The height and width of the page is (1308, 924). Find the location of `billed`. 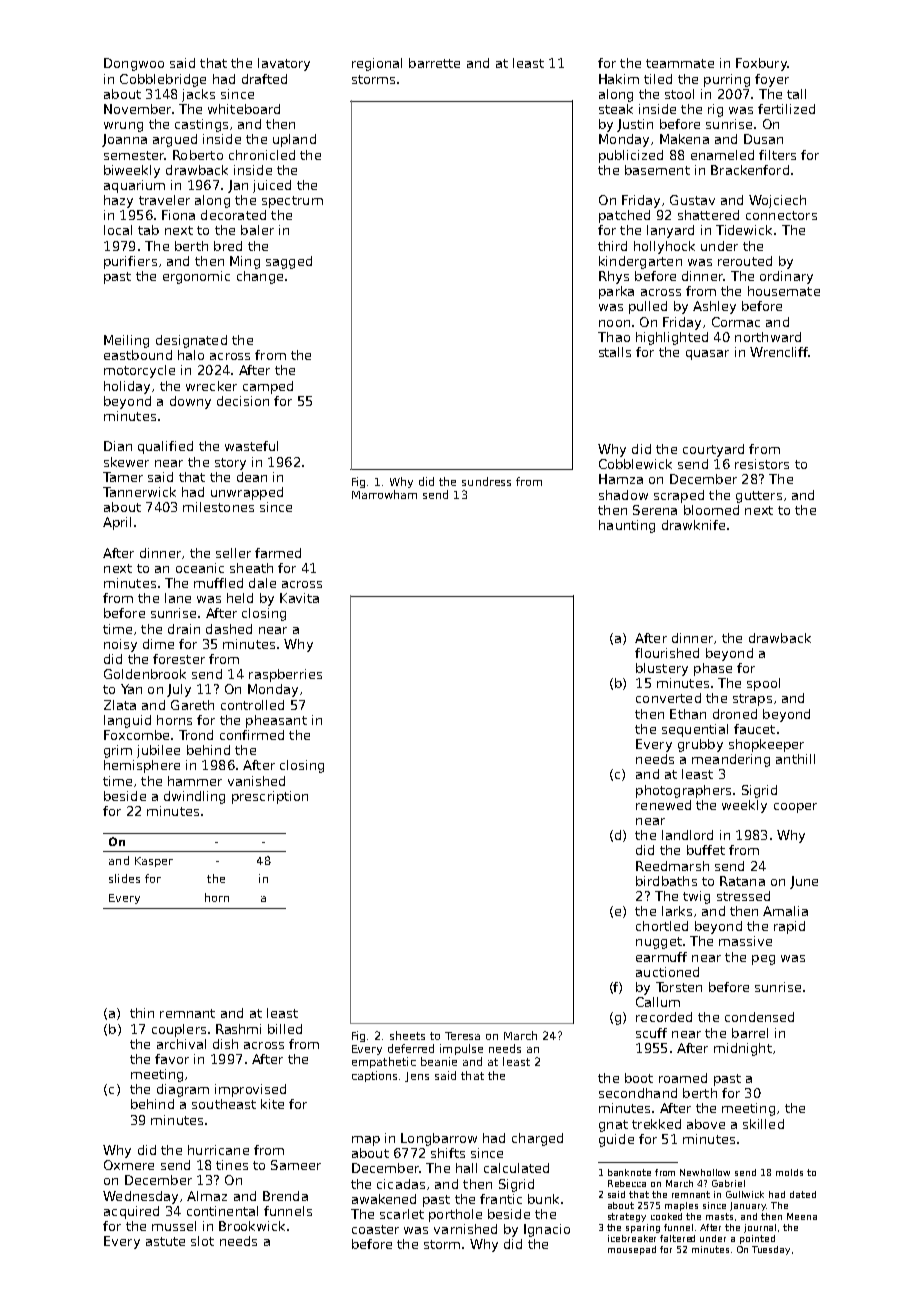

billed is located at coordinates (285, 1029).
